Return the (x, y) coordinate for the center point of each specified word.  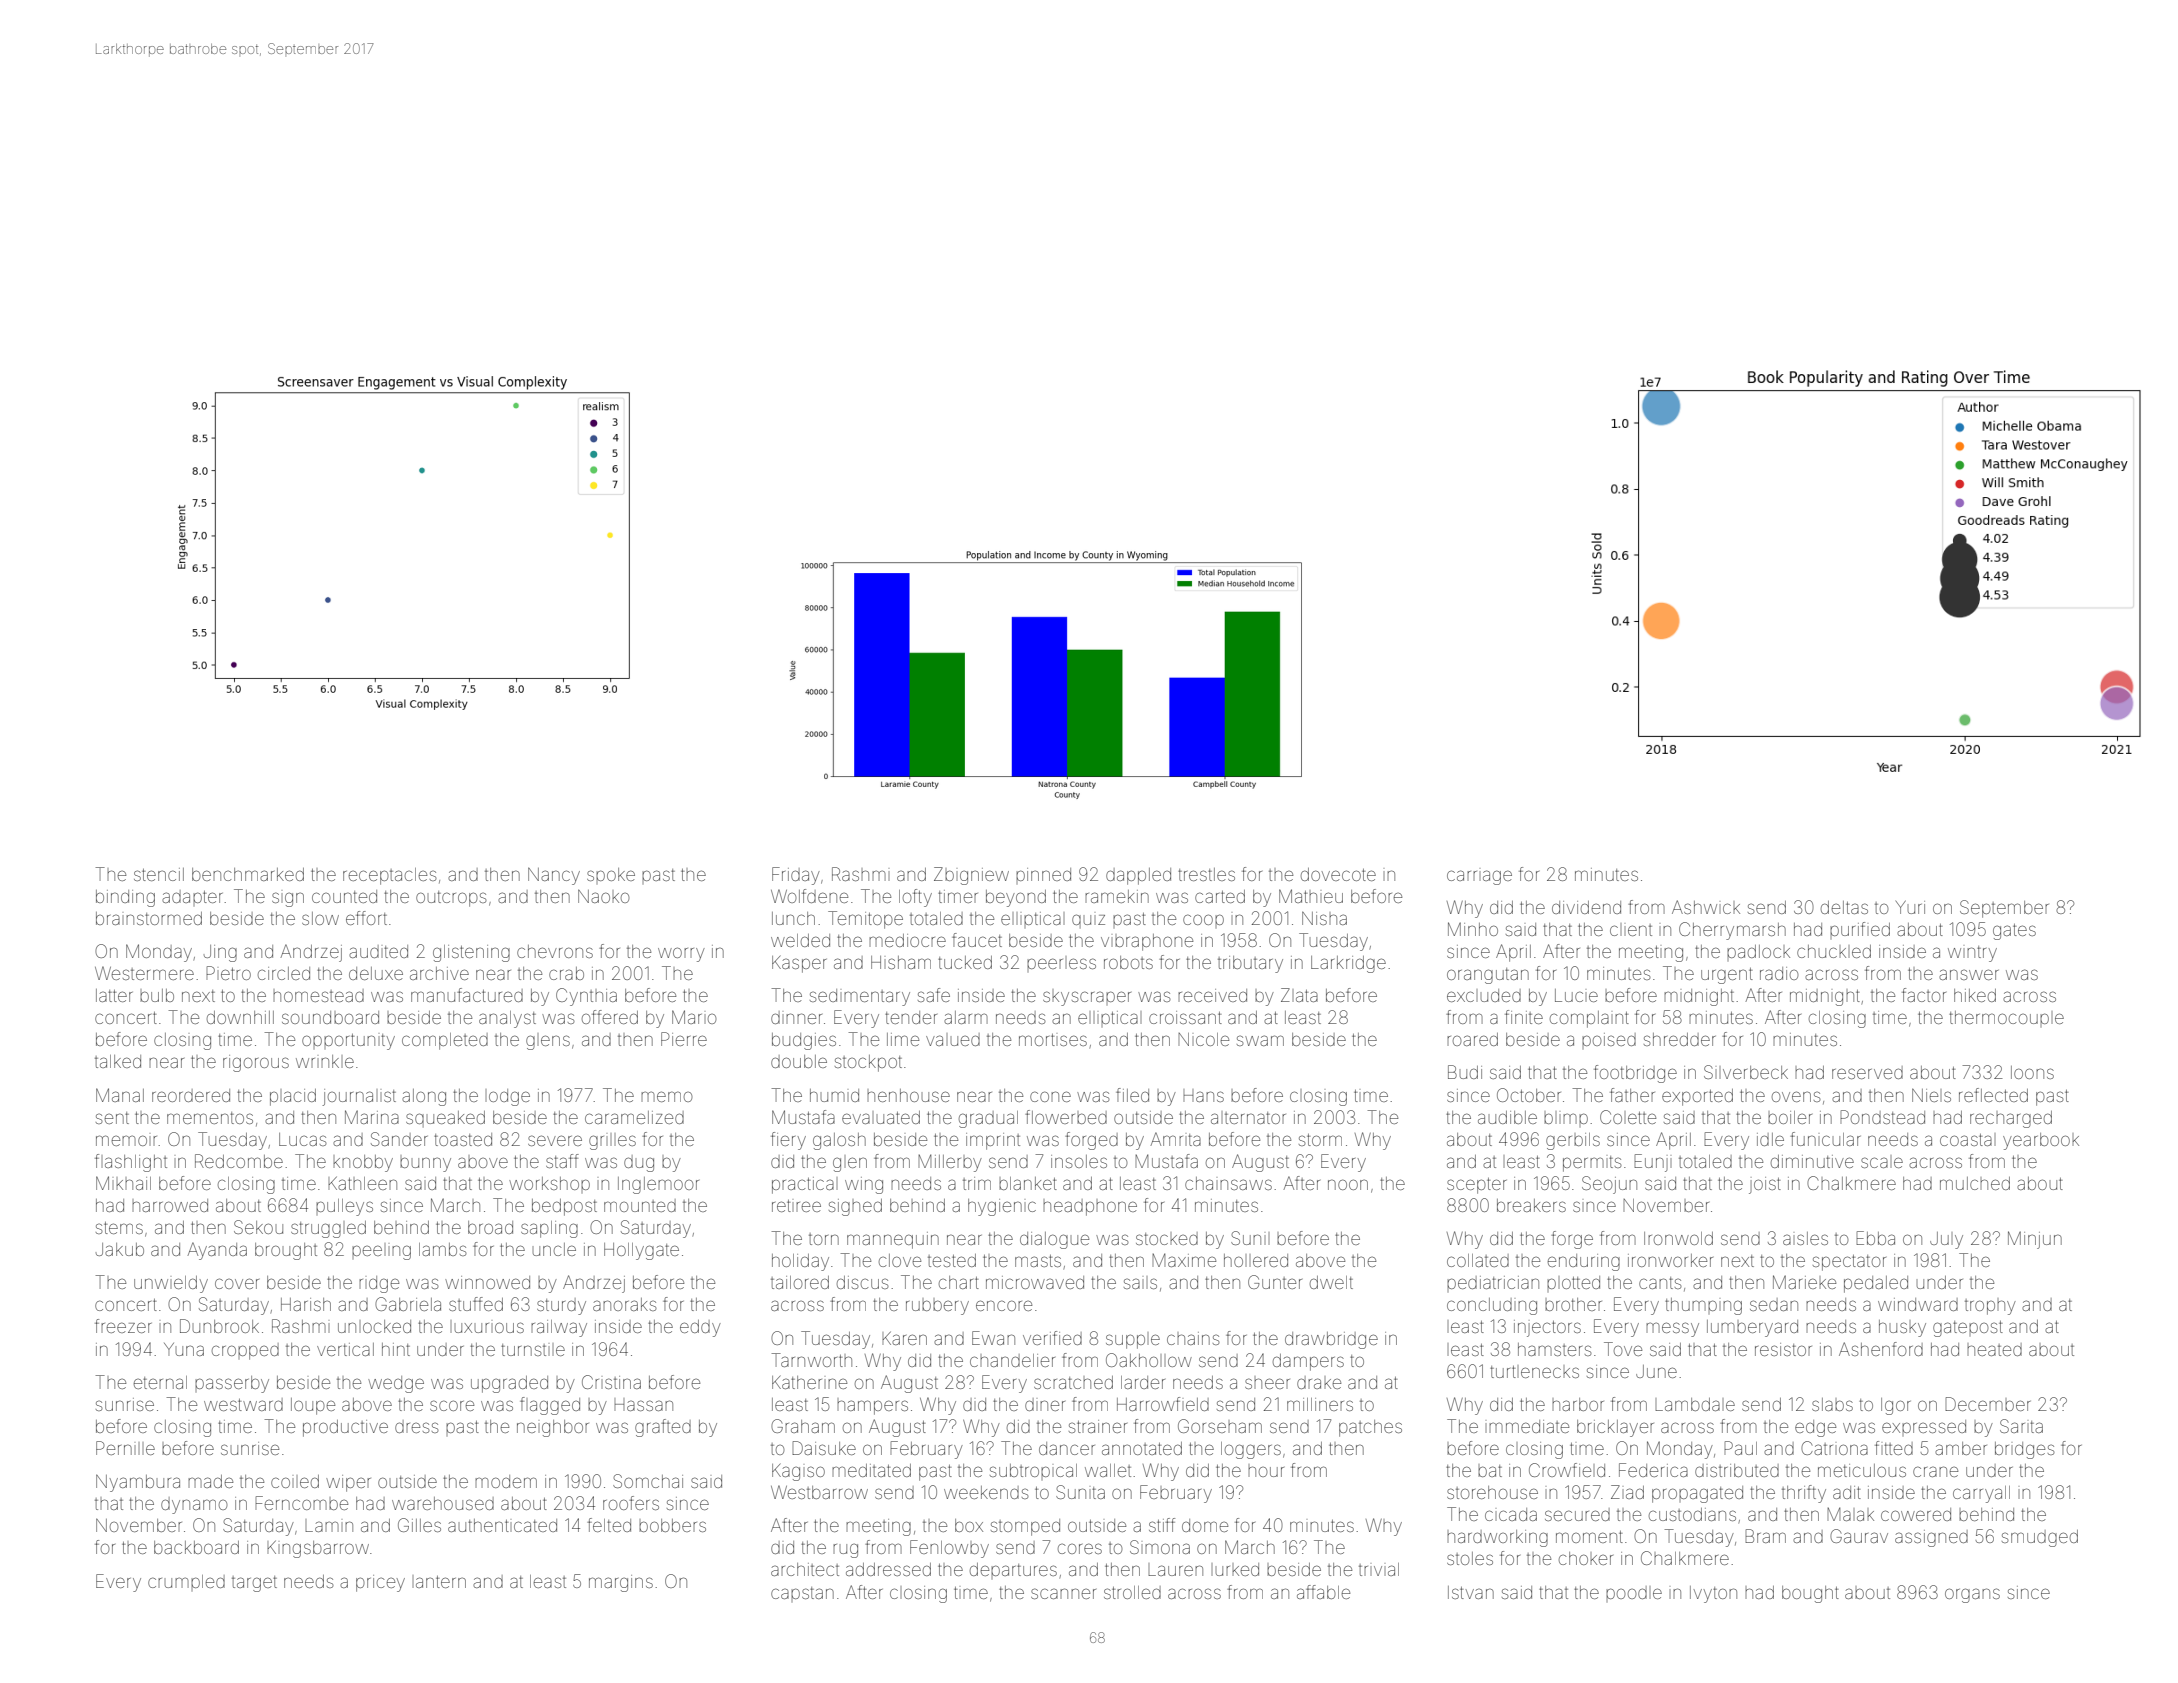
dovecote (1338, 874)
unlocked (374, 1326)
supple (1133, 1341)
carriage (1479, 877)
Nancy (554, 876)
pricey (380, 1583)
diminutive (1812, 1161)
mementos (210, 1118)
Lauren (1175, 1570)
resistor (1783, 1349)
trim (977, 1183)
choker (1586, 1558)
